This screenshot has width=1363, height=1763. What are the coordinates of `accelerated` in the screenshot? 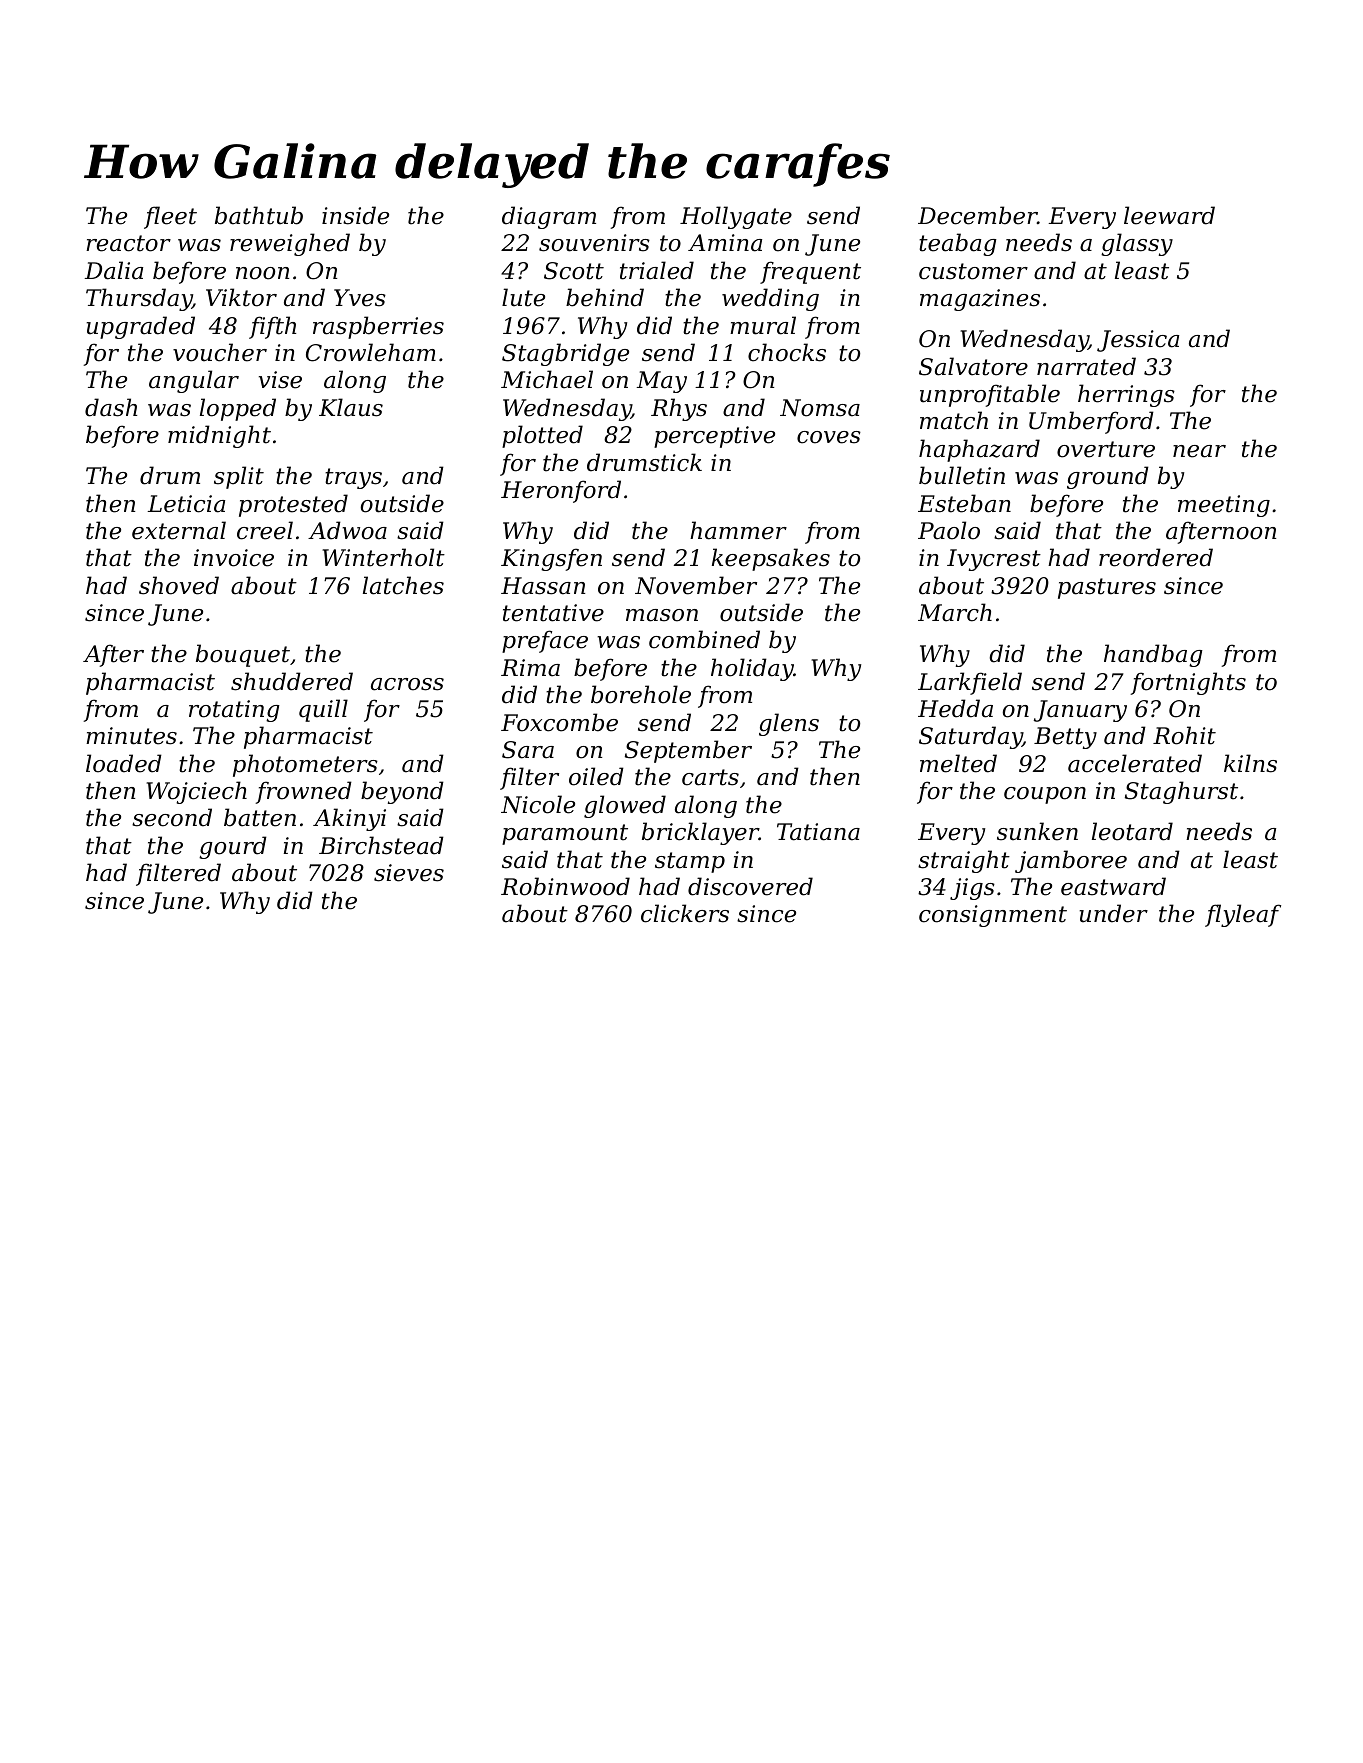 It's located at (1135, 763).
